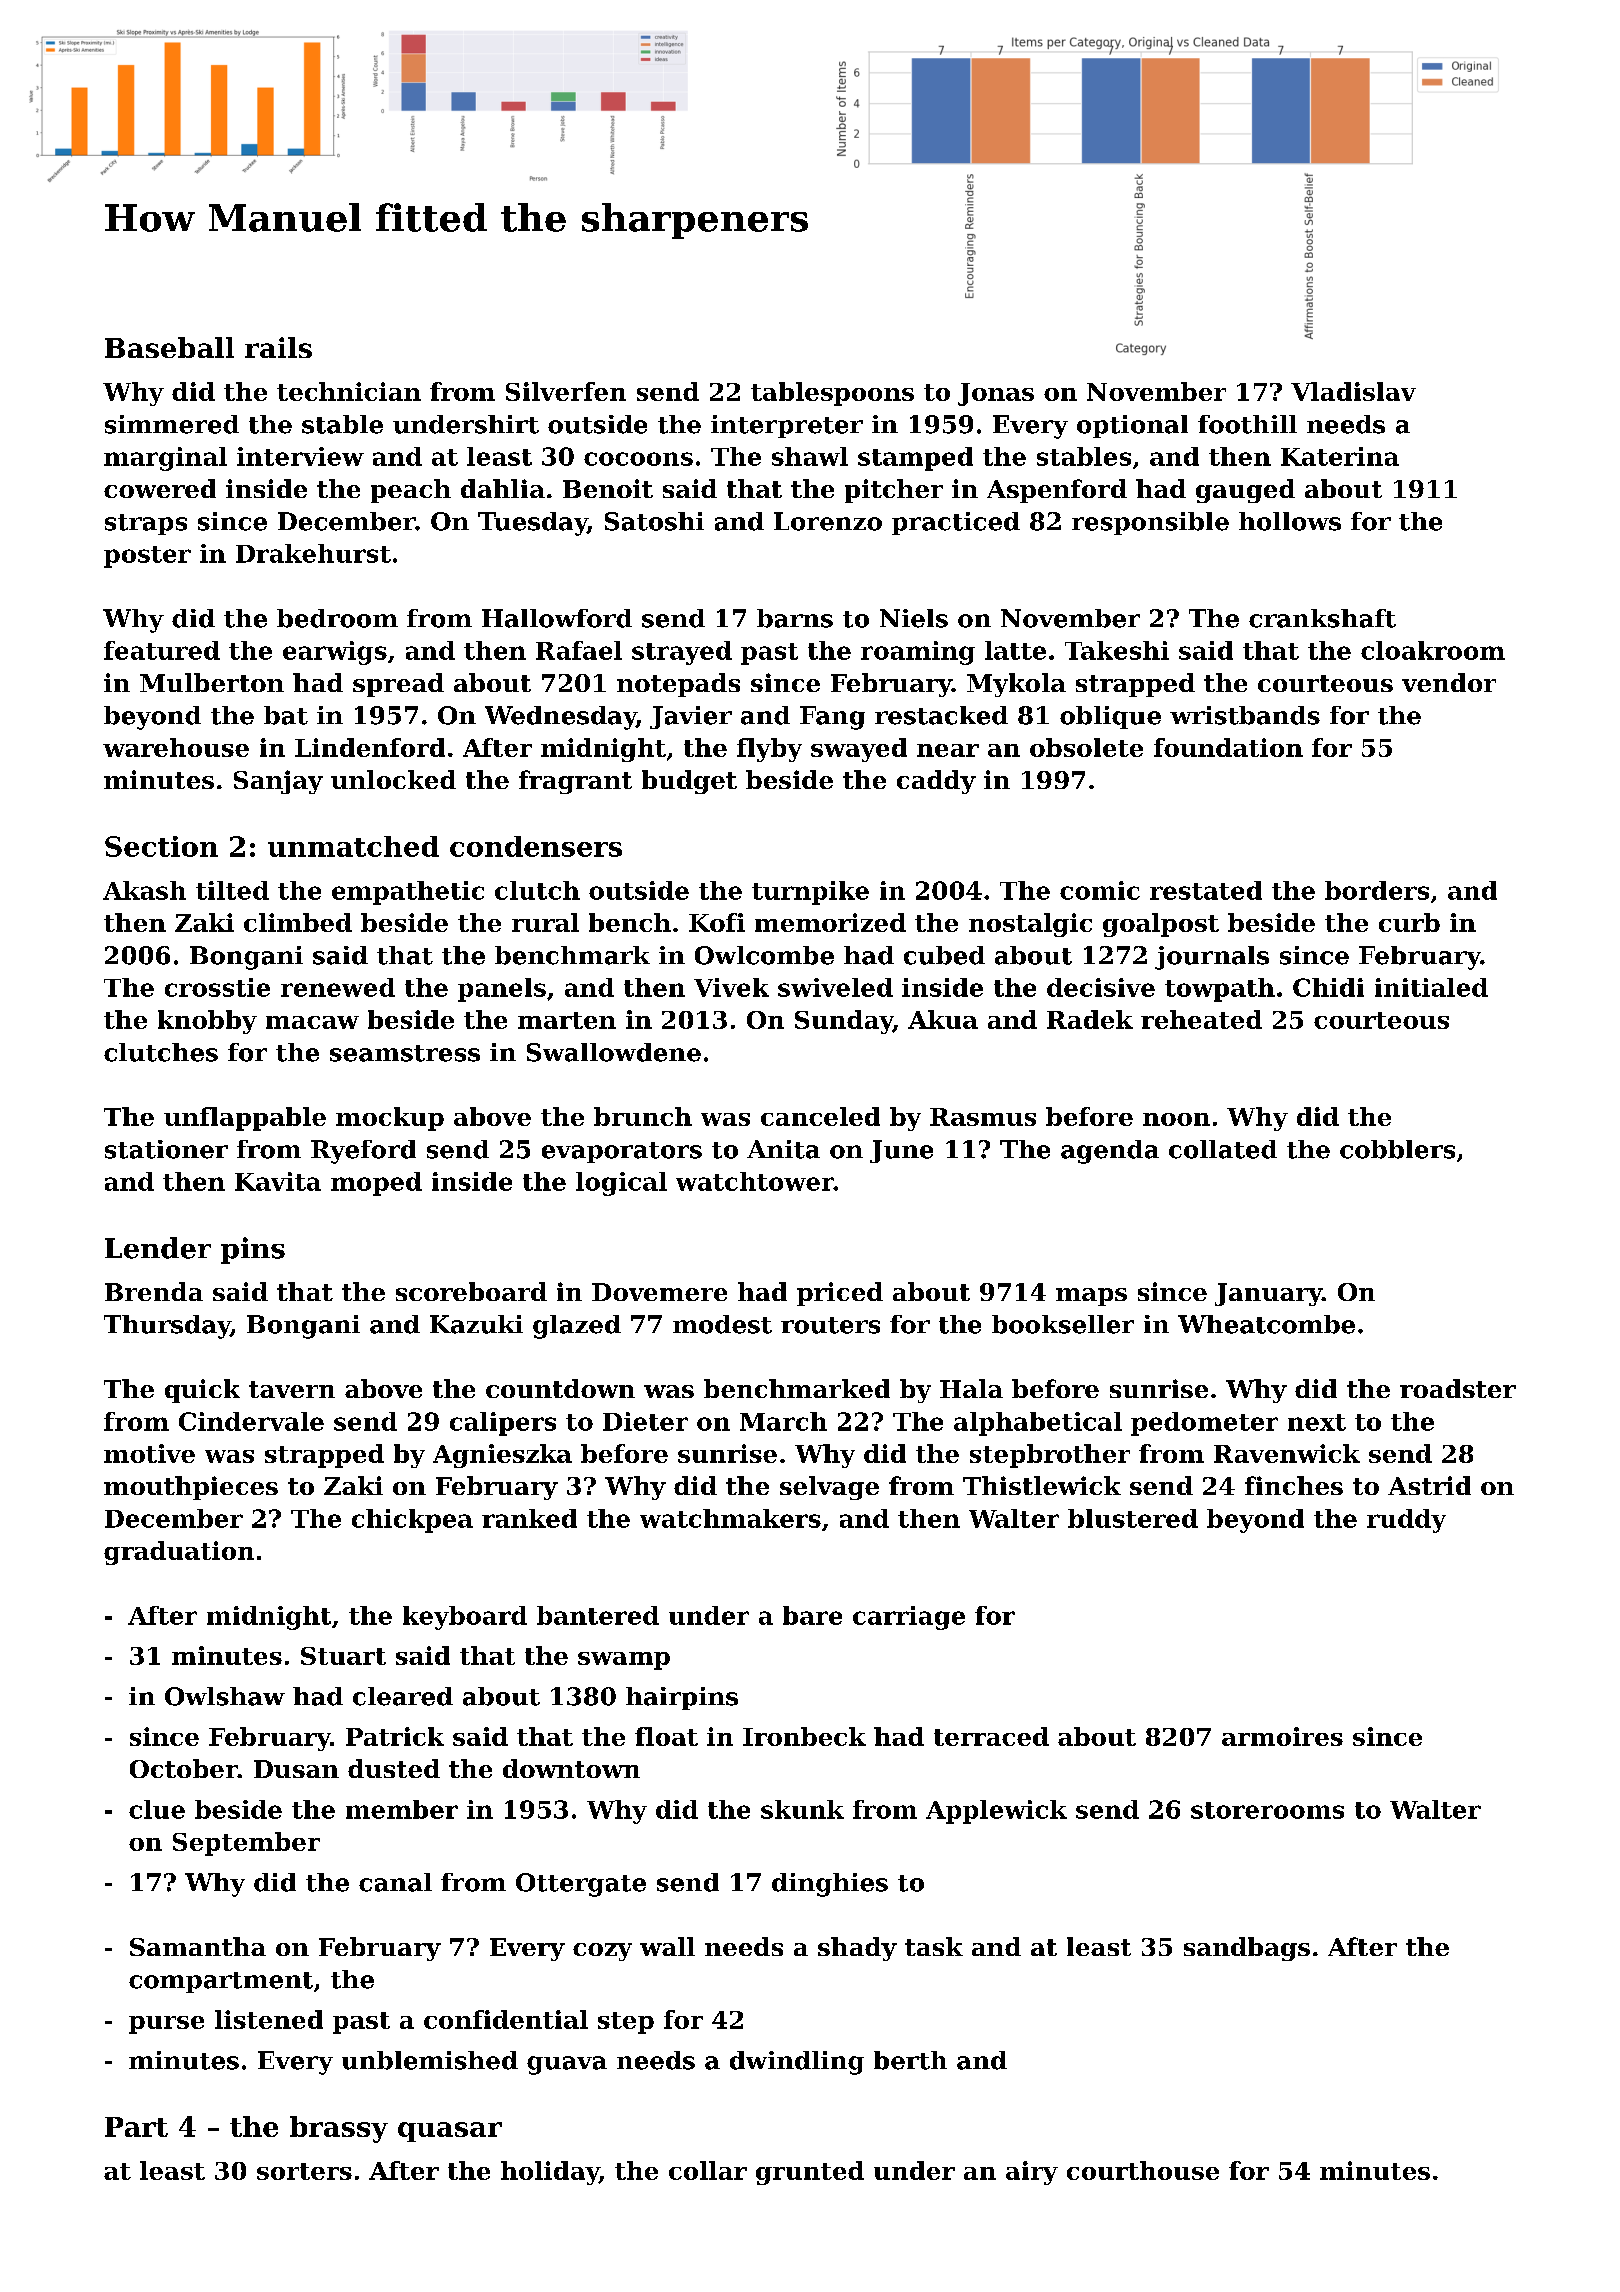 The image size is (1620, 2292). Describe the element at coordinates (338, 987) in the screenshot. I see `renewed` at that location.
